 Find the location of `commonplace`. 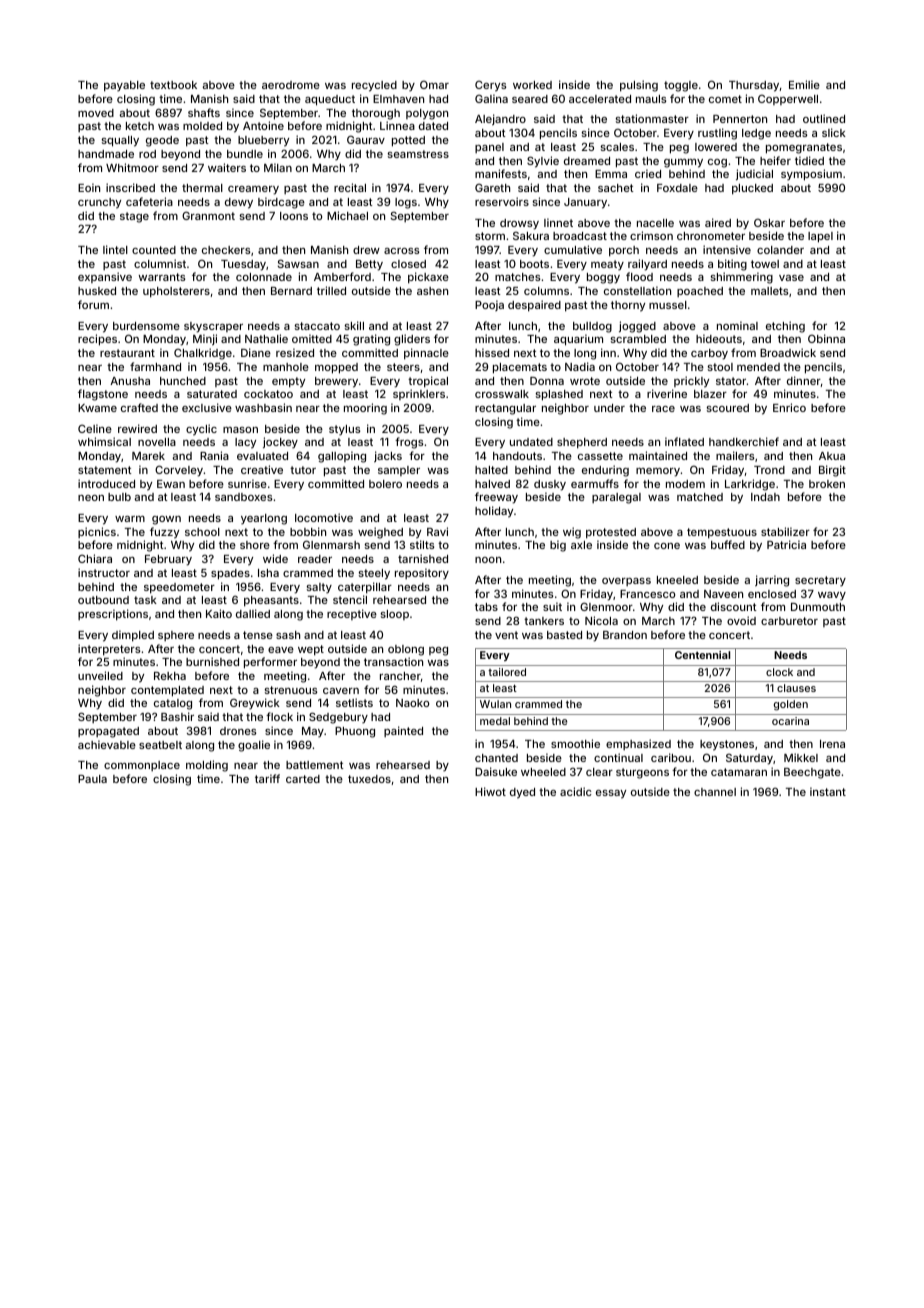

commonplace is located at coordinates (142, 766).
